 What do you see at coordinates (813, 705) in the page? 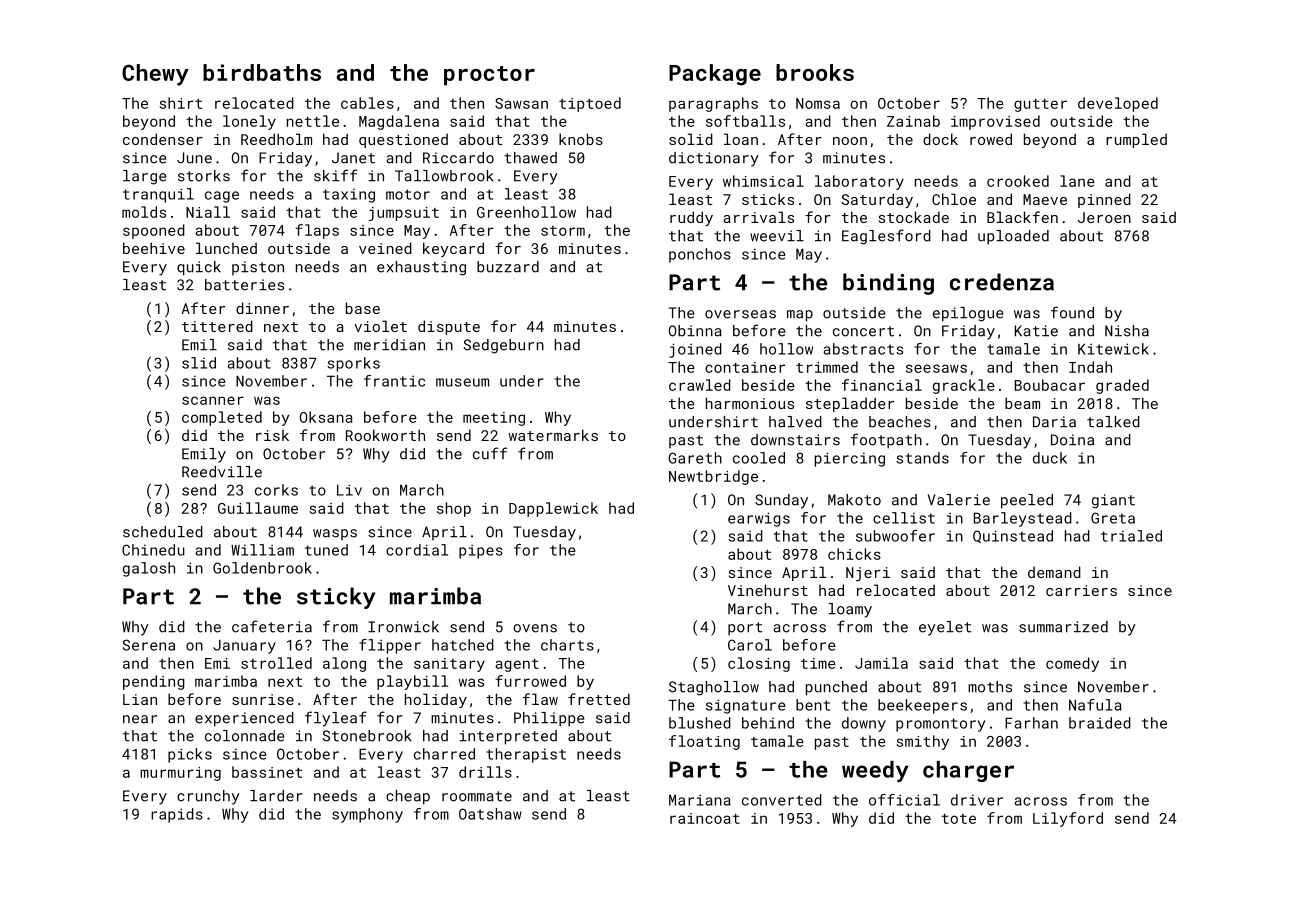
I see `bent` at bounding box center [813, 705].
